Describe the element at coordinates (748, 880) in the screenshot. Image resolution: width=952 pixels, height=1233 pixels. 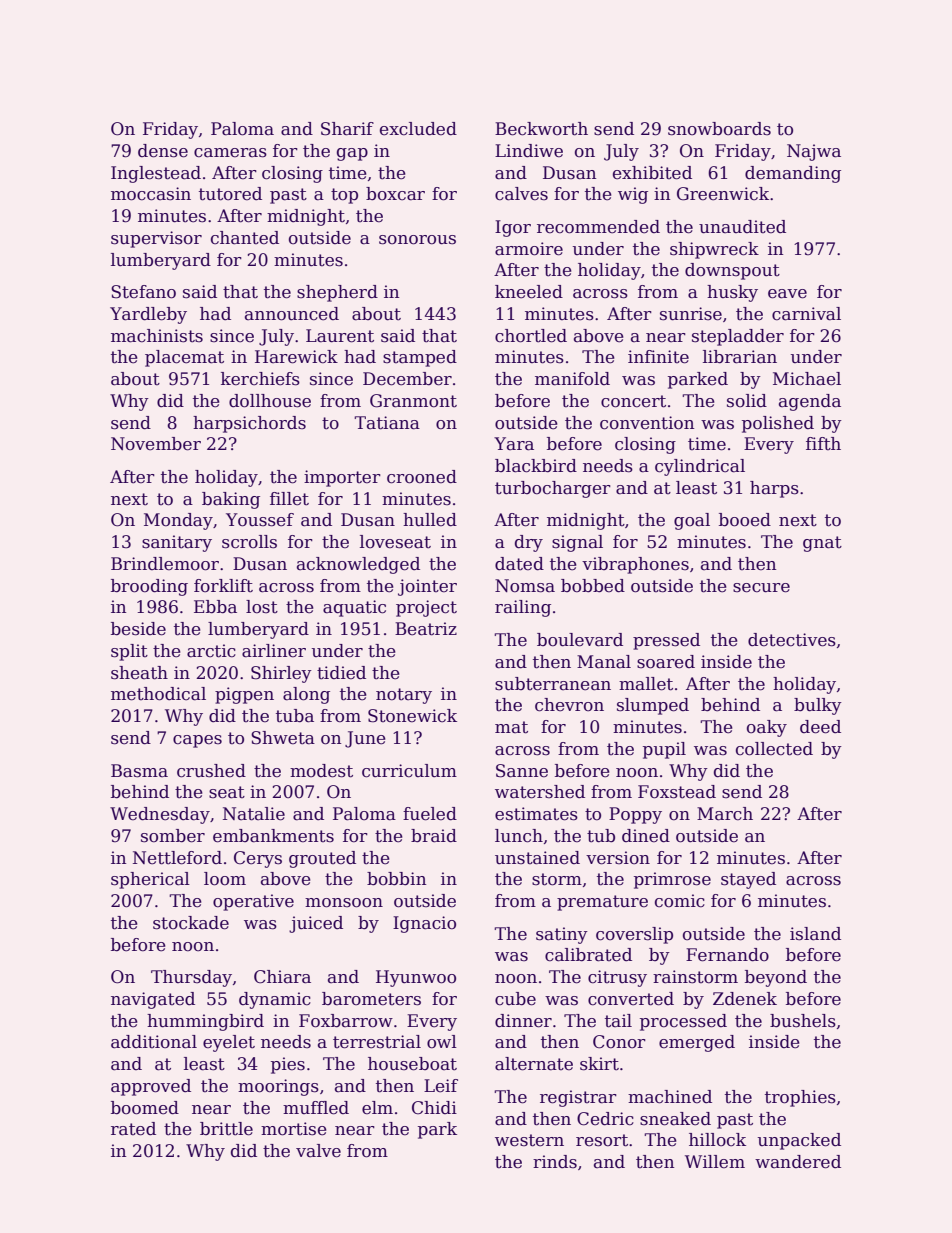
I see `stayed` at that location.
